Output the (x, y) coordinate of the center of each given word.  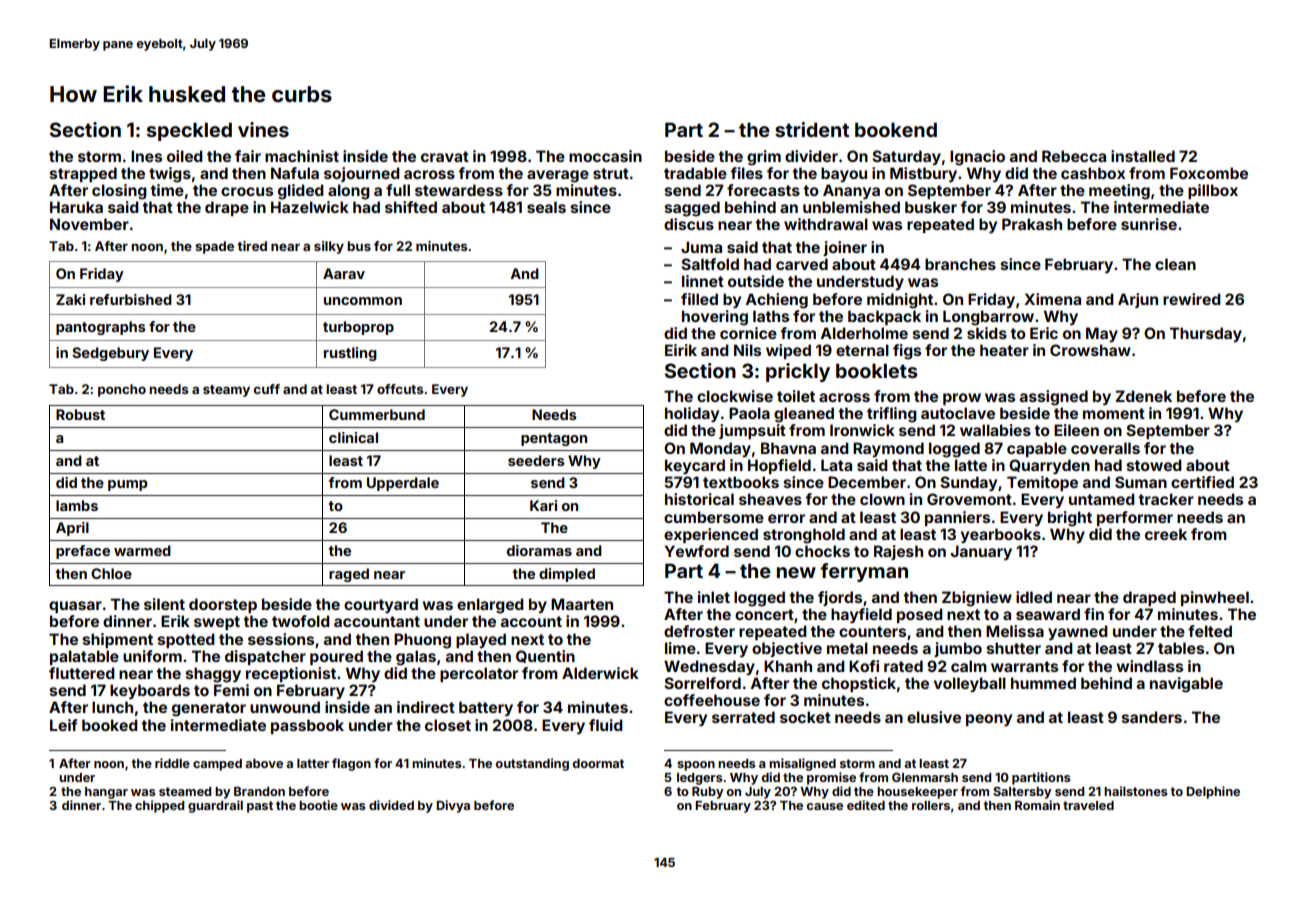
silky (329, 247)
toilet (796, 396)
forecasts (763, 190)
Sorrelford (702, 683)
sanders (1152, 717)
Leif (63, 725)
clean (1175, 264)
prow (962, 399)
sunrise (1149, 224)
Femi (231, 690)
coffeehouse (712, 700)
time (167, 190)
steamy (226, 391)
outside (756, 281)
